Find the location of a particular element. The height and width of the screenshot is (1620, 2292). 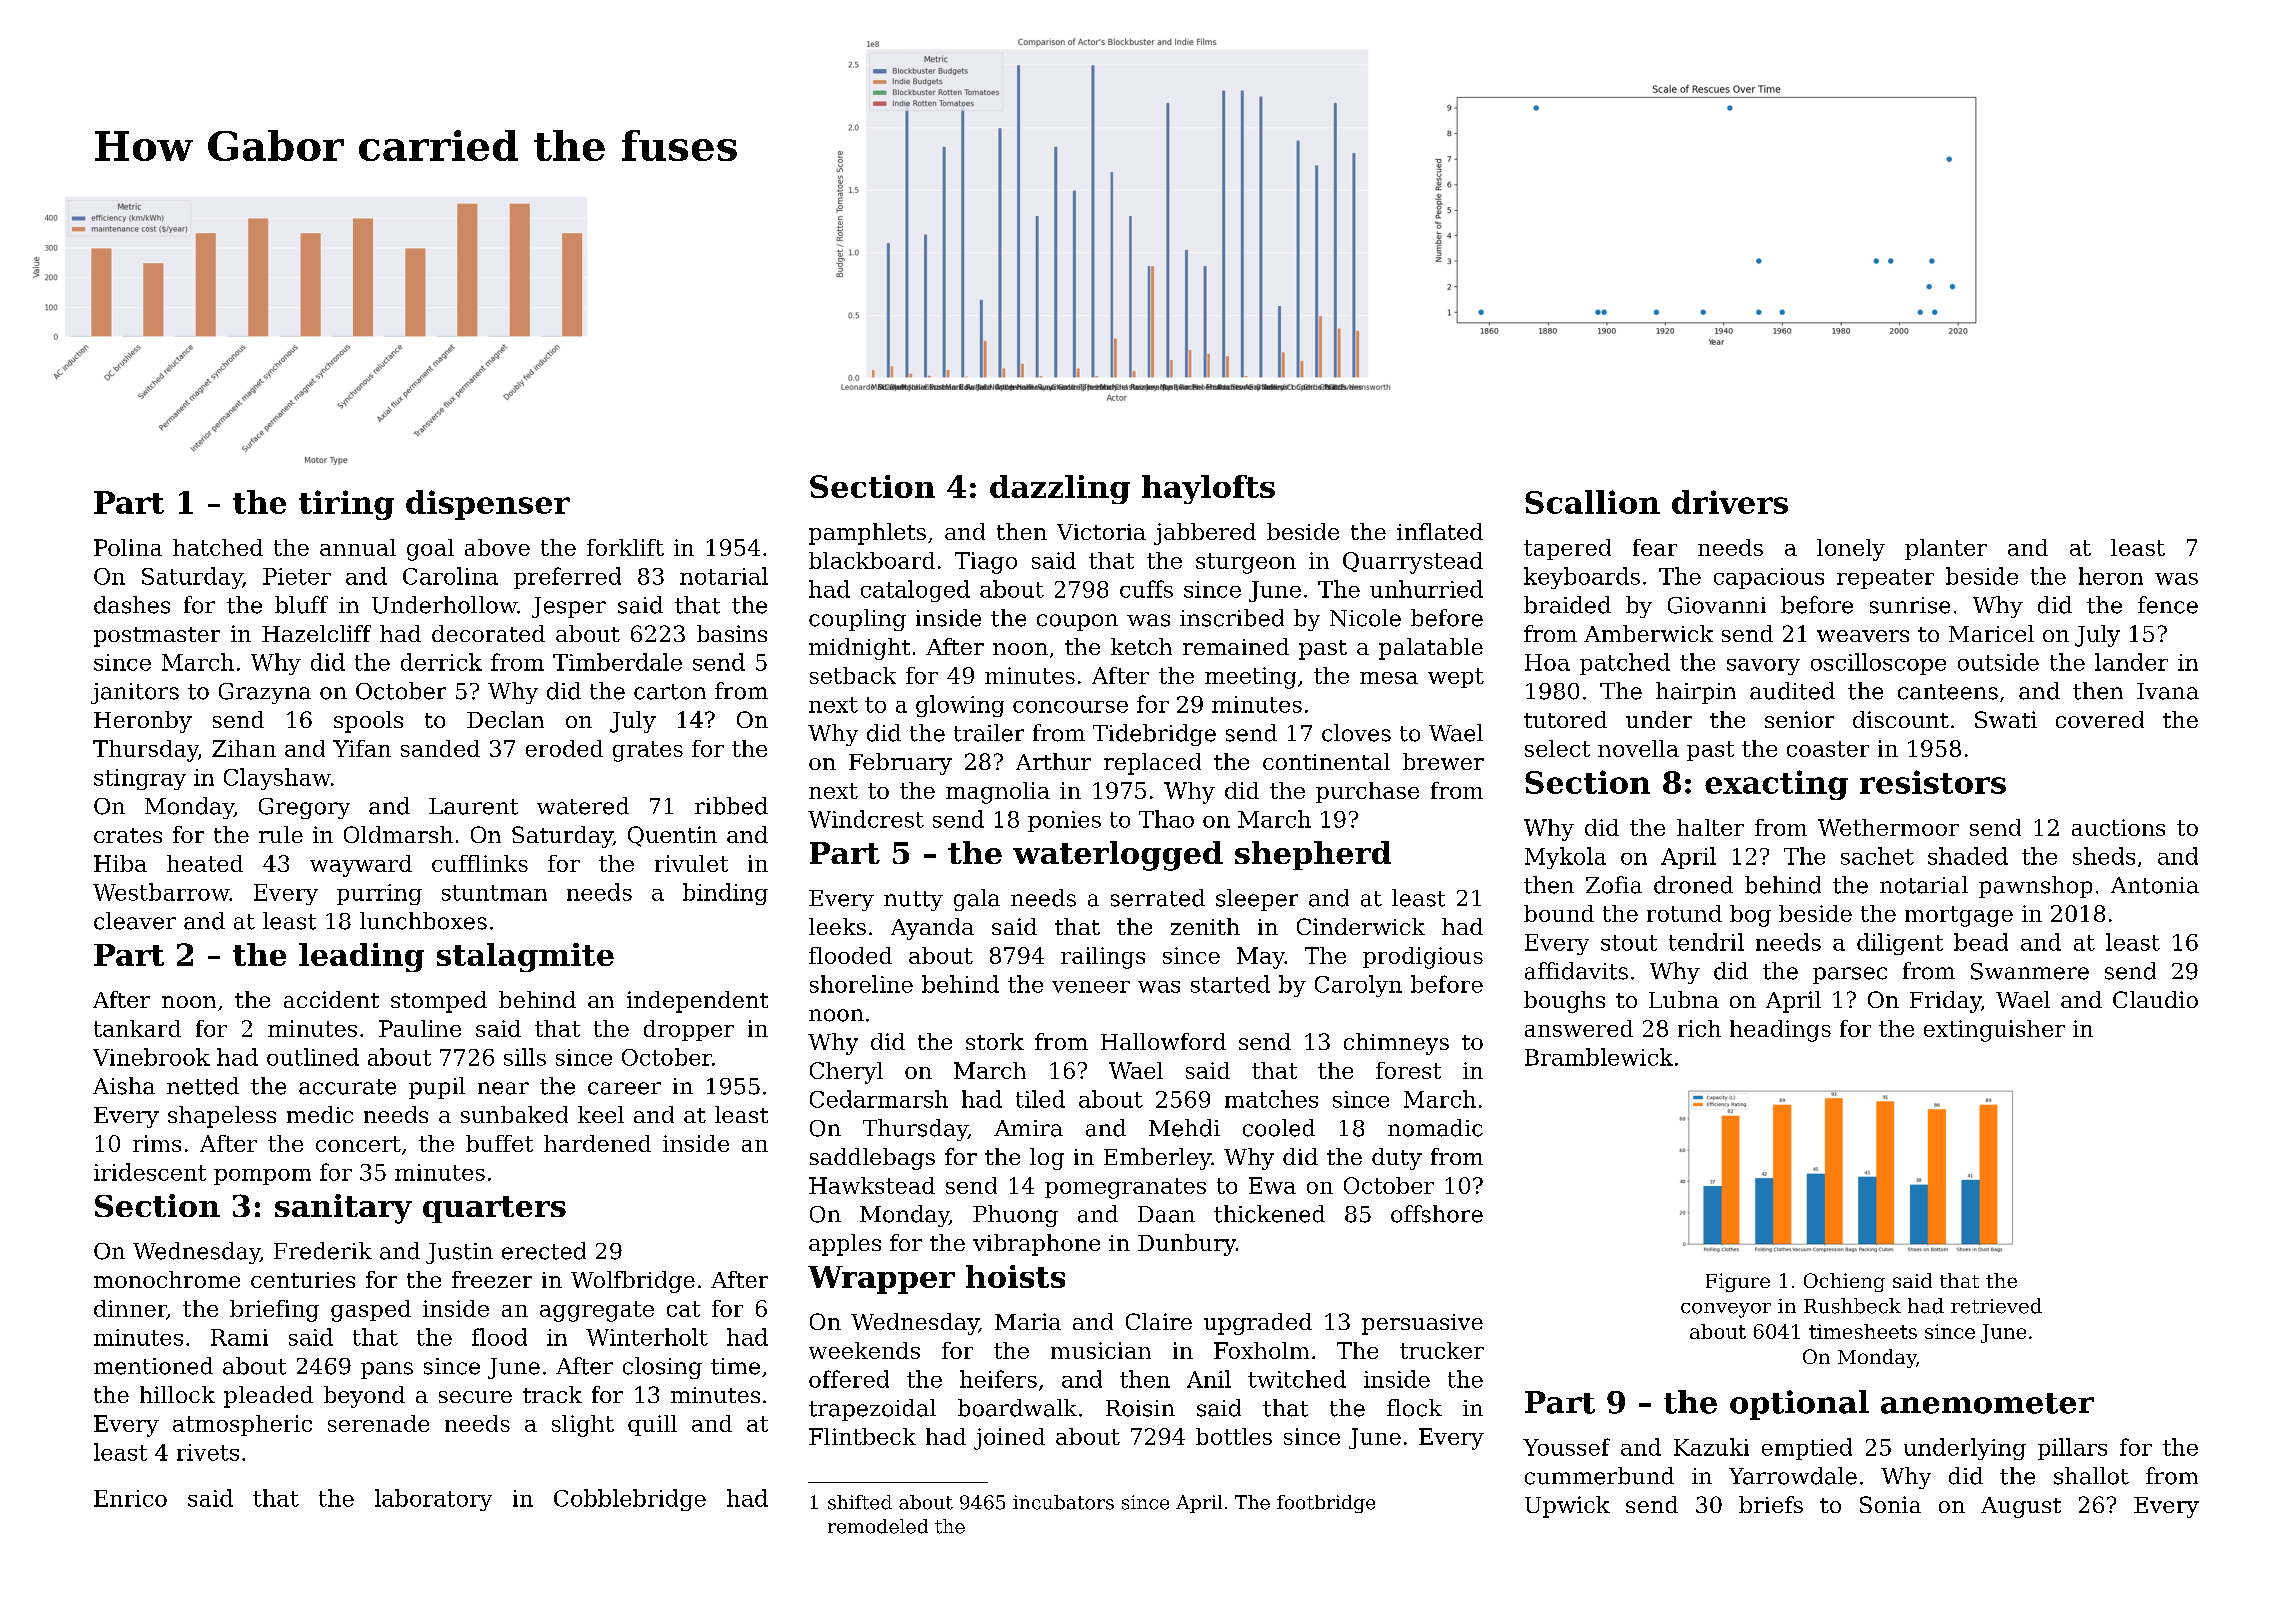

hairpin is located at coordinates (1696, 693).
